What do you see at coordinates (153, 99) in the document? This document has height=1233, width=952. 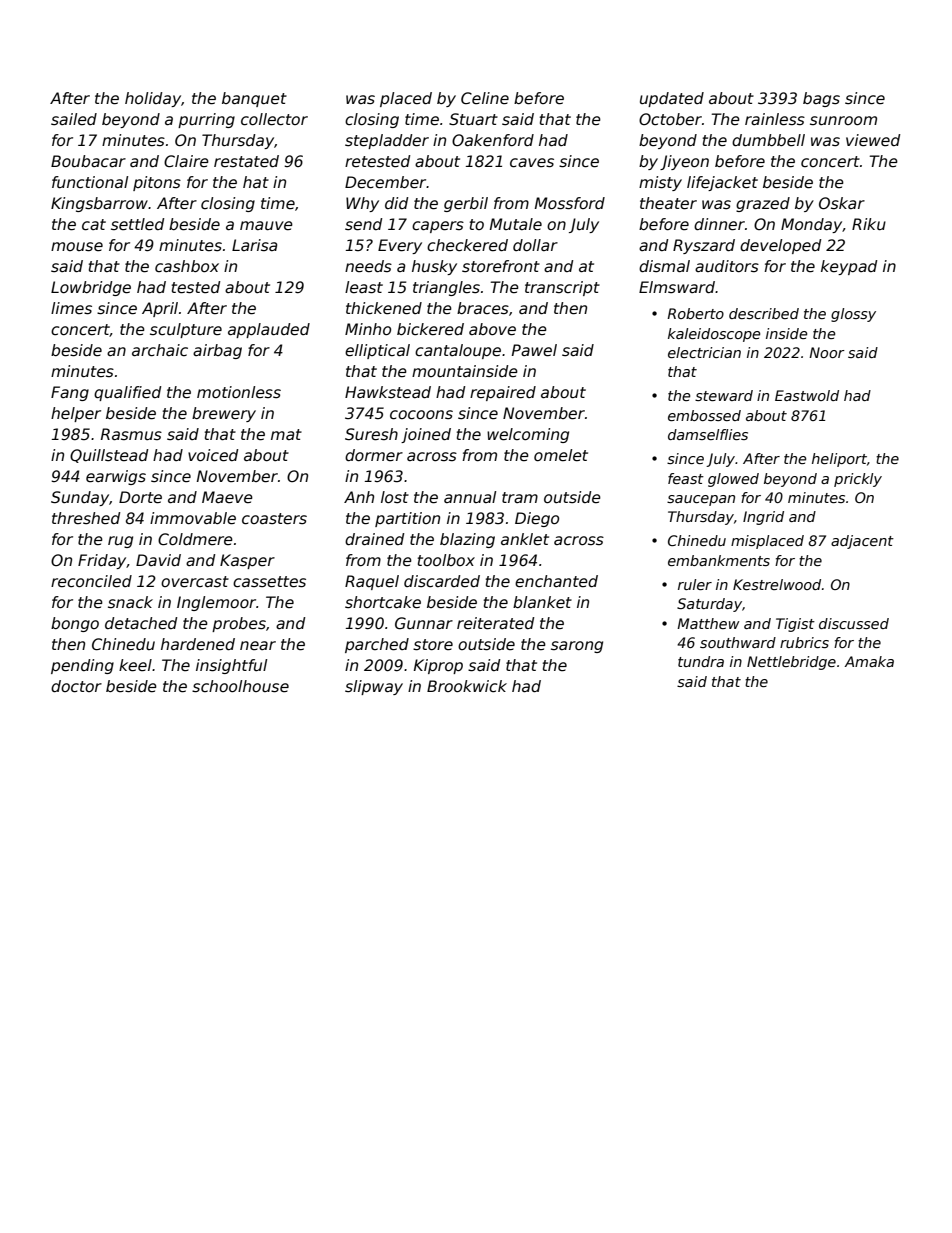 I see `holiday` at bounding box center [153, 99].
